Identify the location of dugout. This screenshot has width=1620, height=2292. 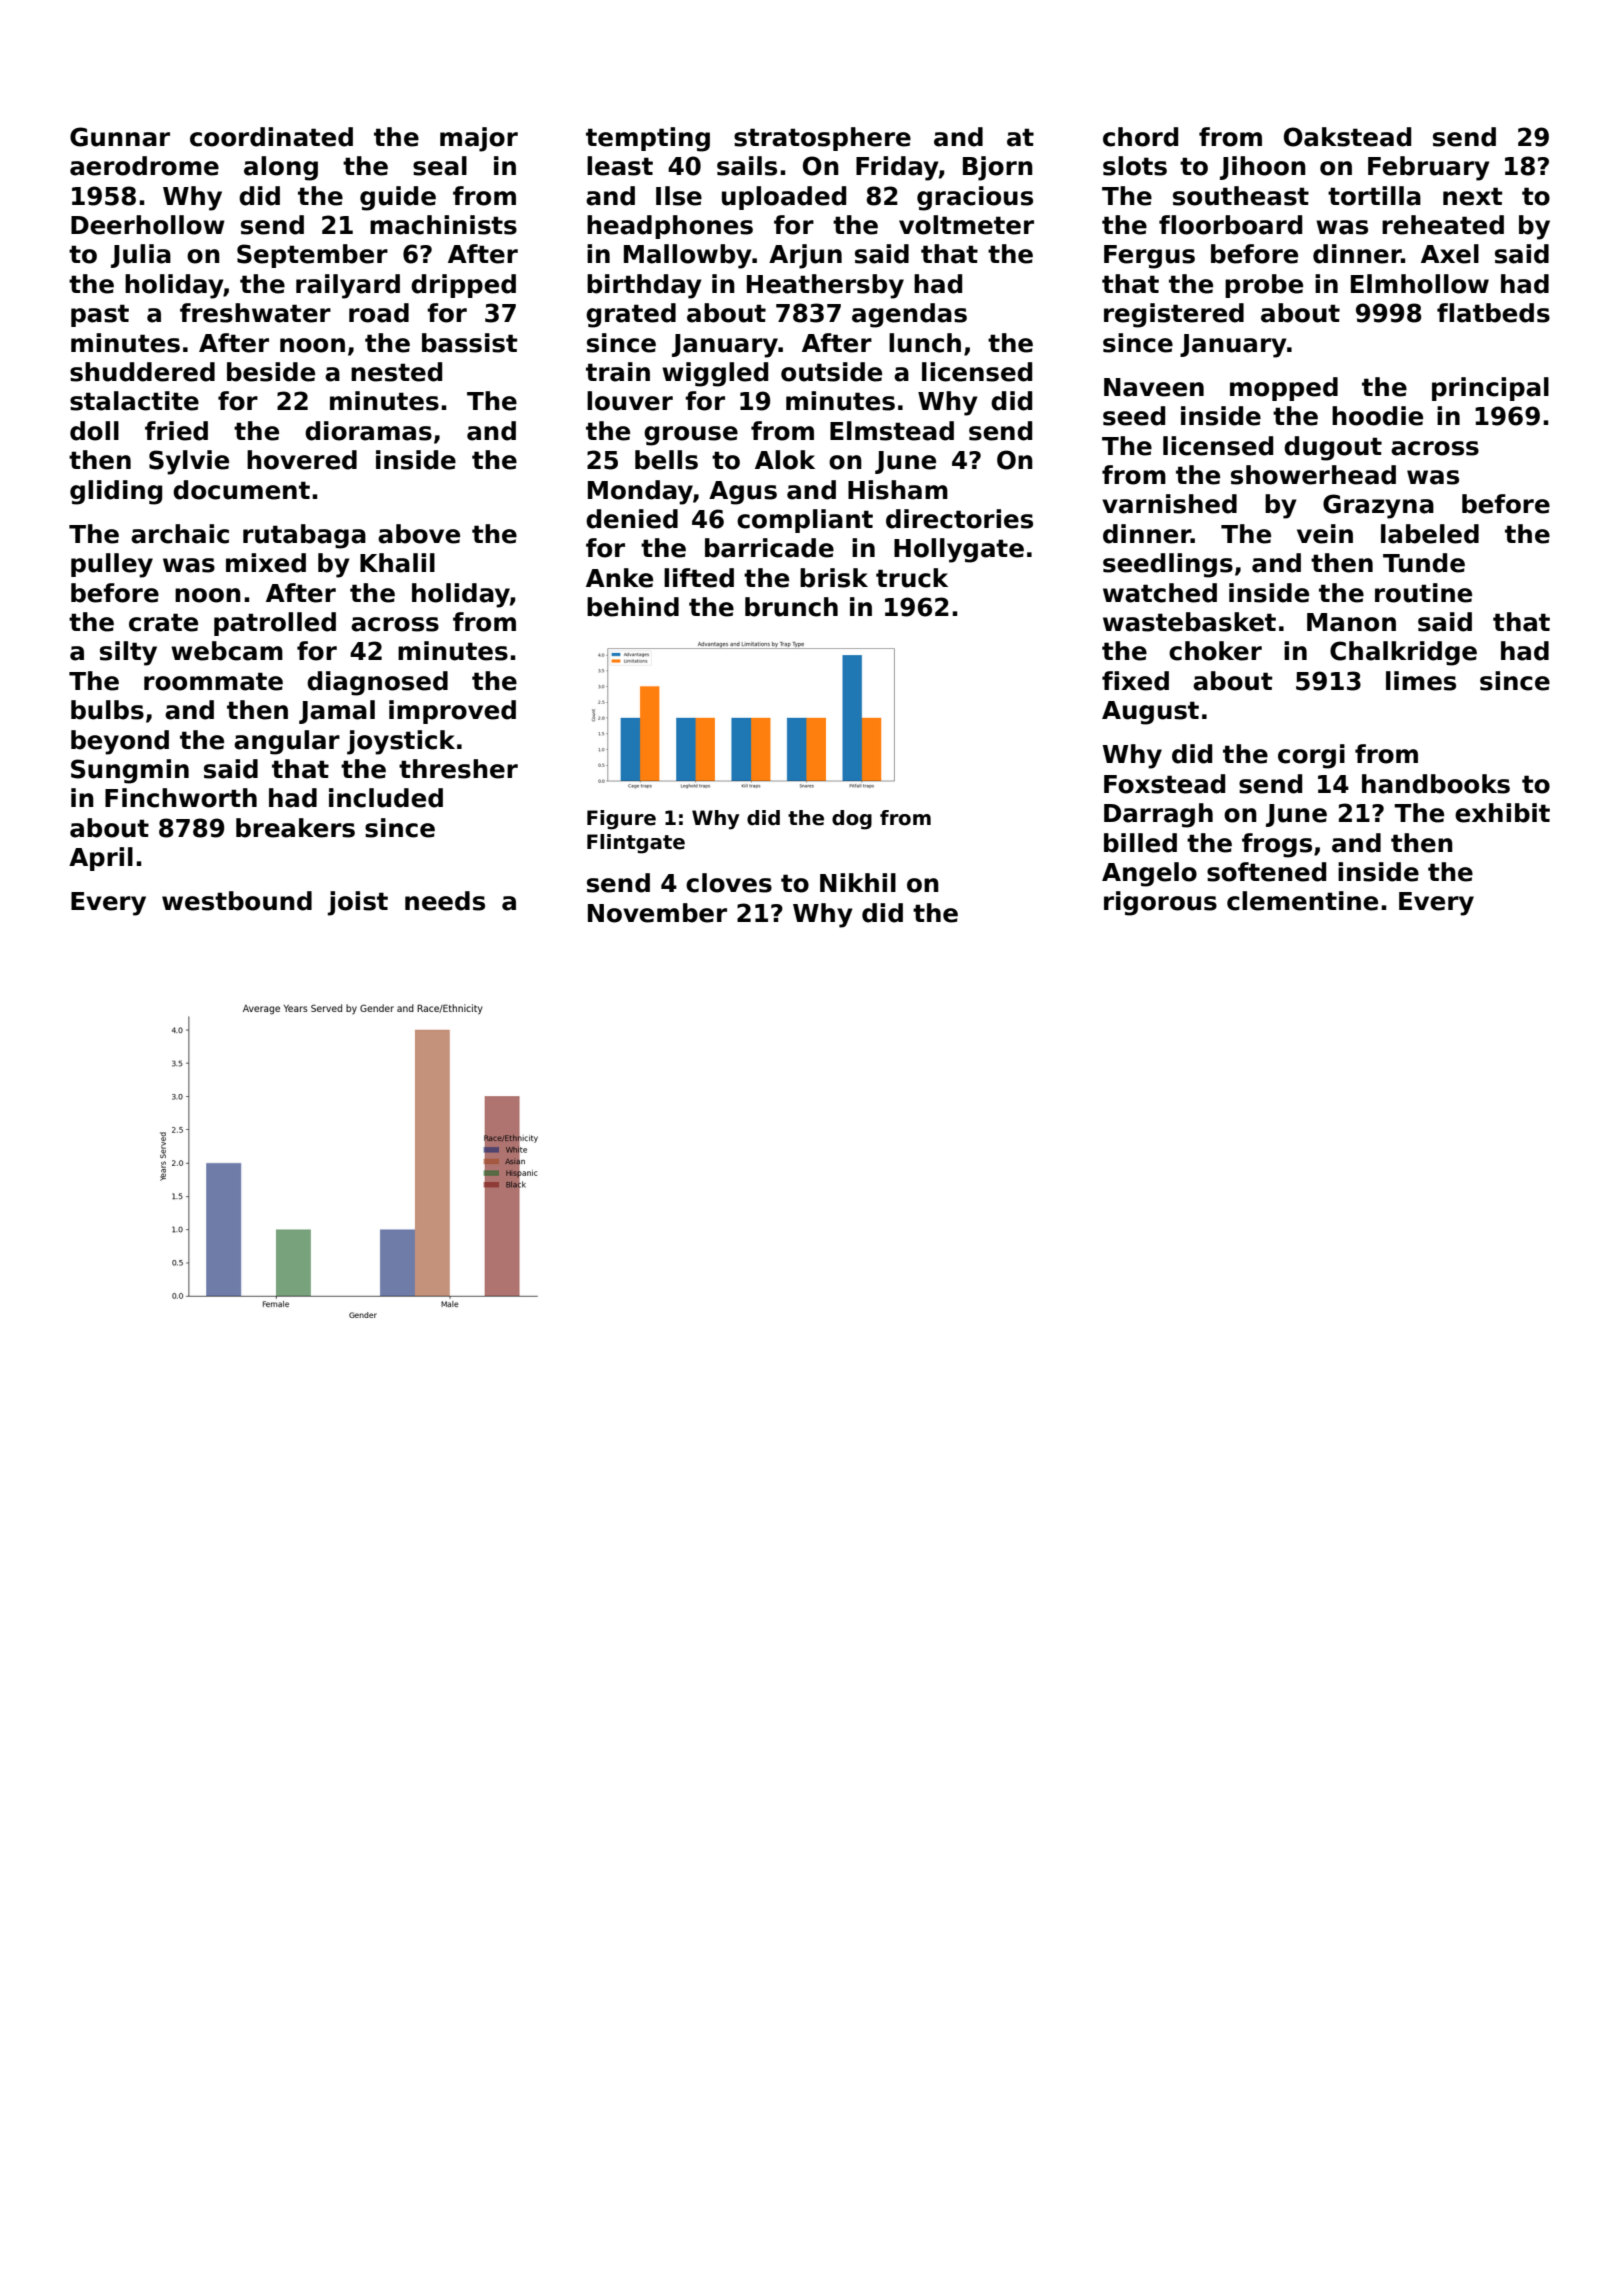
(1333, 448).
